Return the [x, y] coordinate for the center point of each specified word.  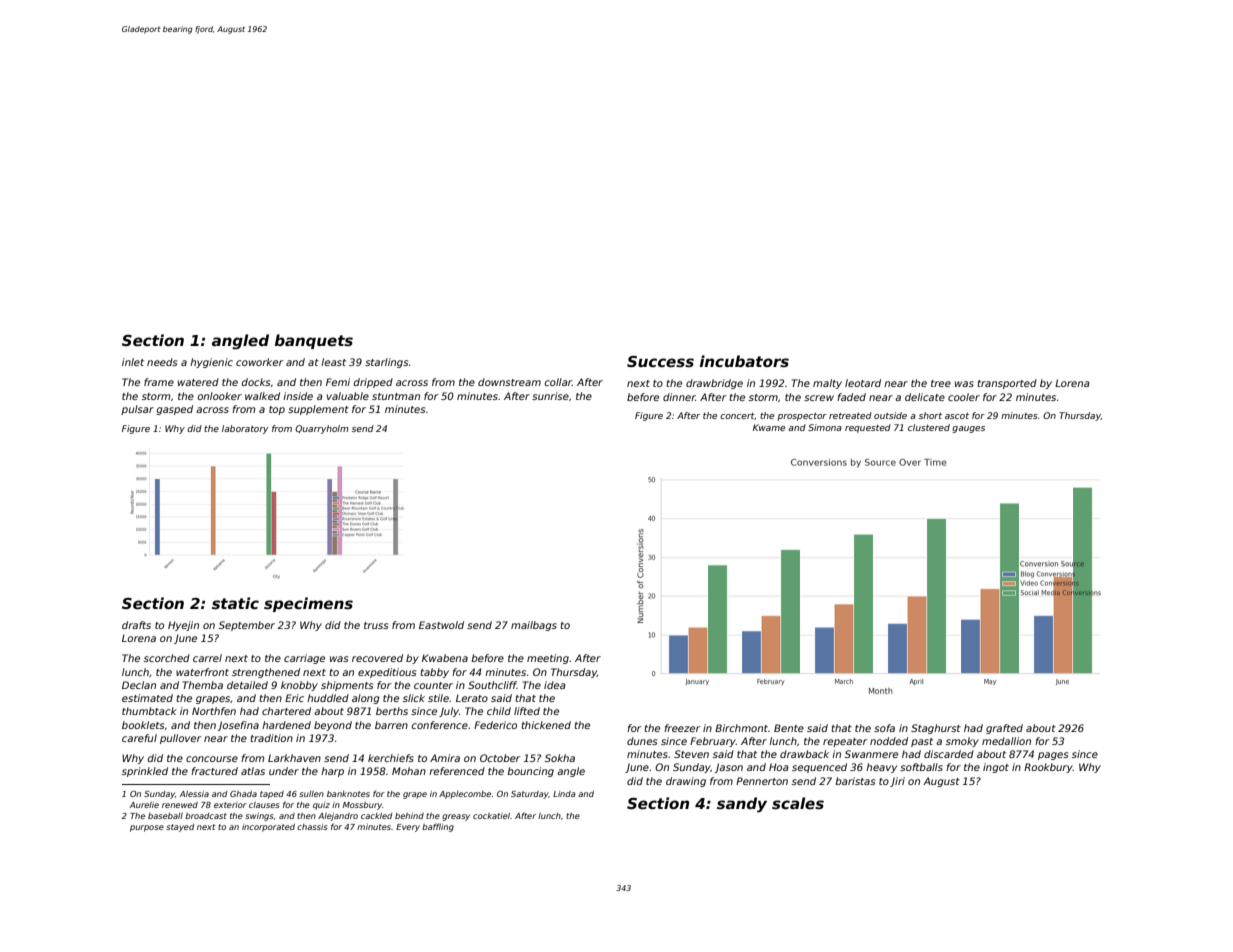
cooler [964, 397]
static [235, 603]
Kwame [769, 427]
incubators [744, 361]
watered [198, 382]
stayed [180, 828]
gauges [968, 429]
